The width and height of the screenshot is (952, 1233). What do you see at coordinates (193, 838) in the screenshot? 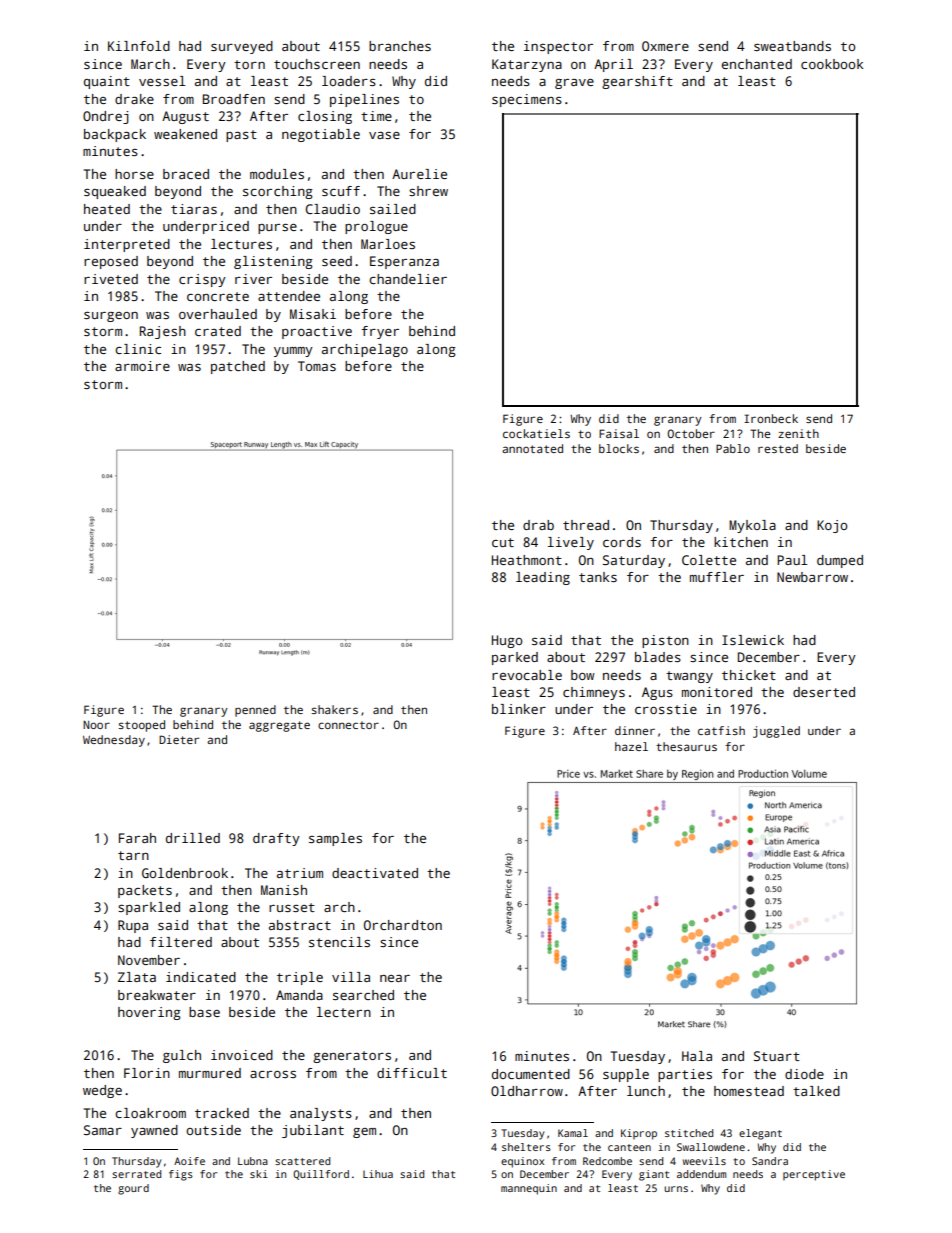
I see `drilled` at bounding box center [193, 838].
